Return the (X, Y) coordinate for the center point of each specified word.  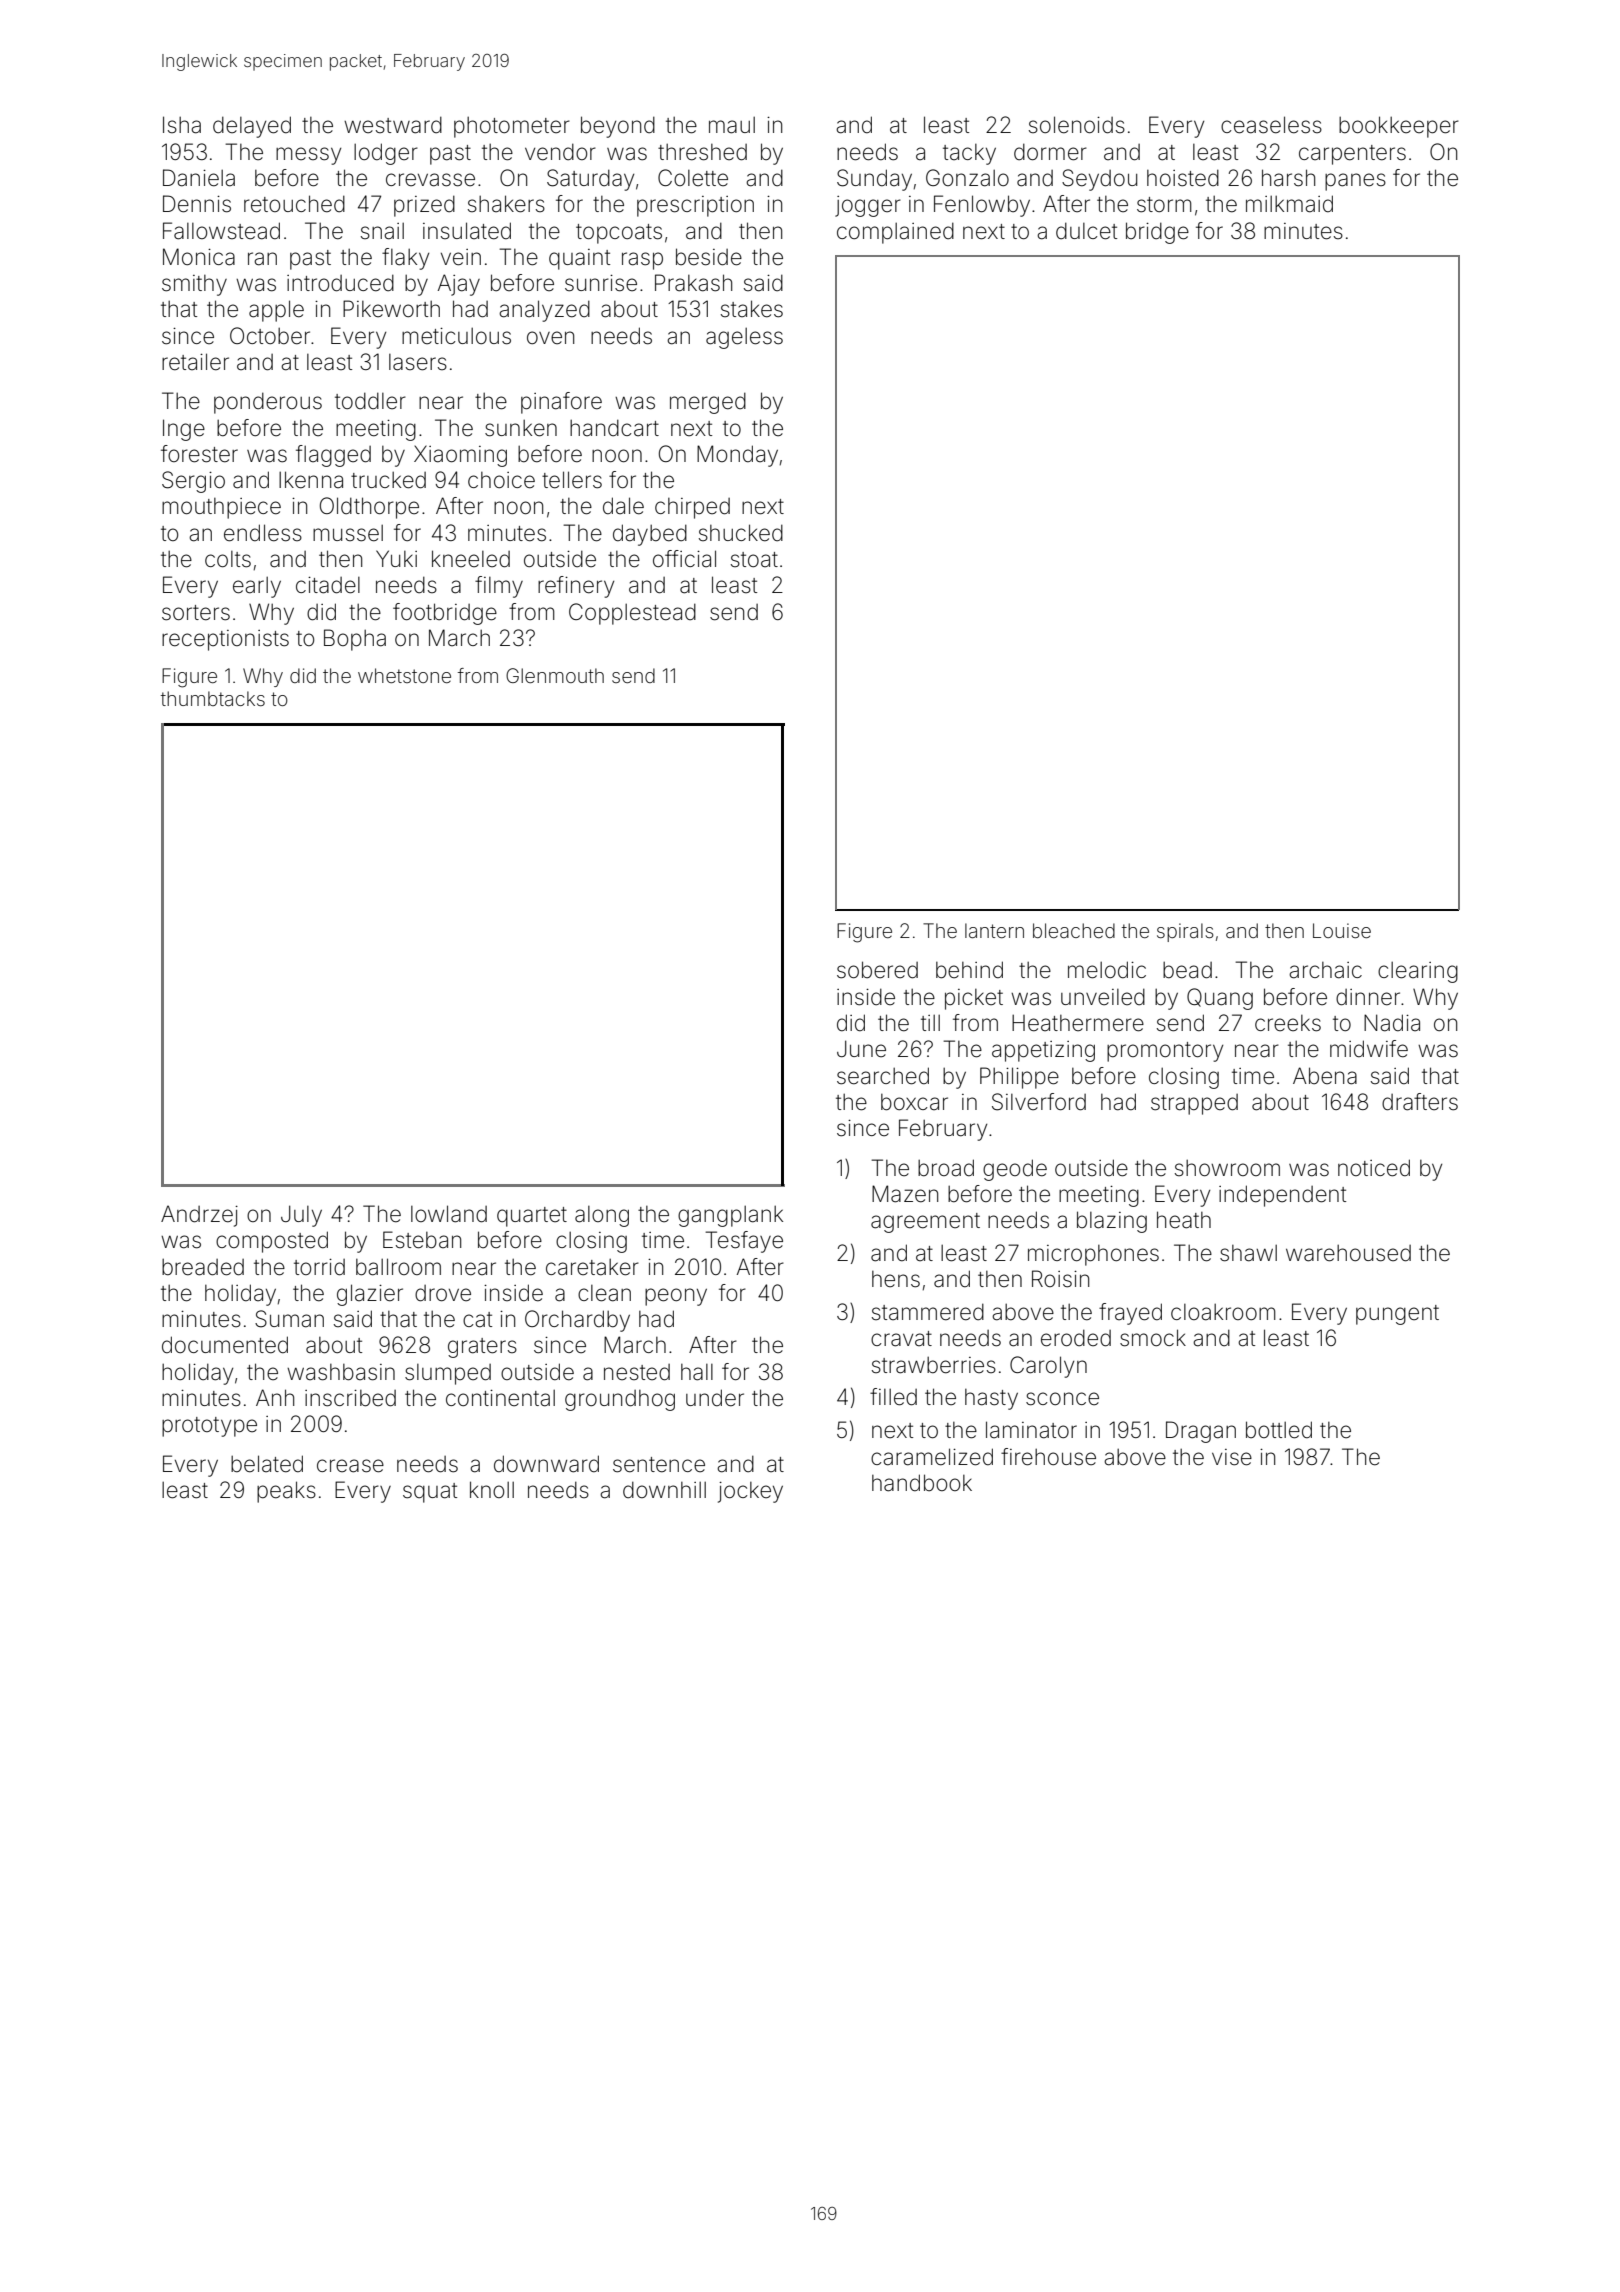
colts (228, 559)
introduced (340, 283)
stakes (752, 309)
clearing (1418, 972)
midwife (1369, 1049)
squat (430, 1493)
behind (969, 970)
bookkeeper (1399, 127)
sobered (877, 970)
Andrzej (199, 1216)
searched (883, 1076)
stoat (754, 560)
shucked (741, 533)
